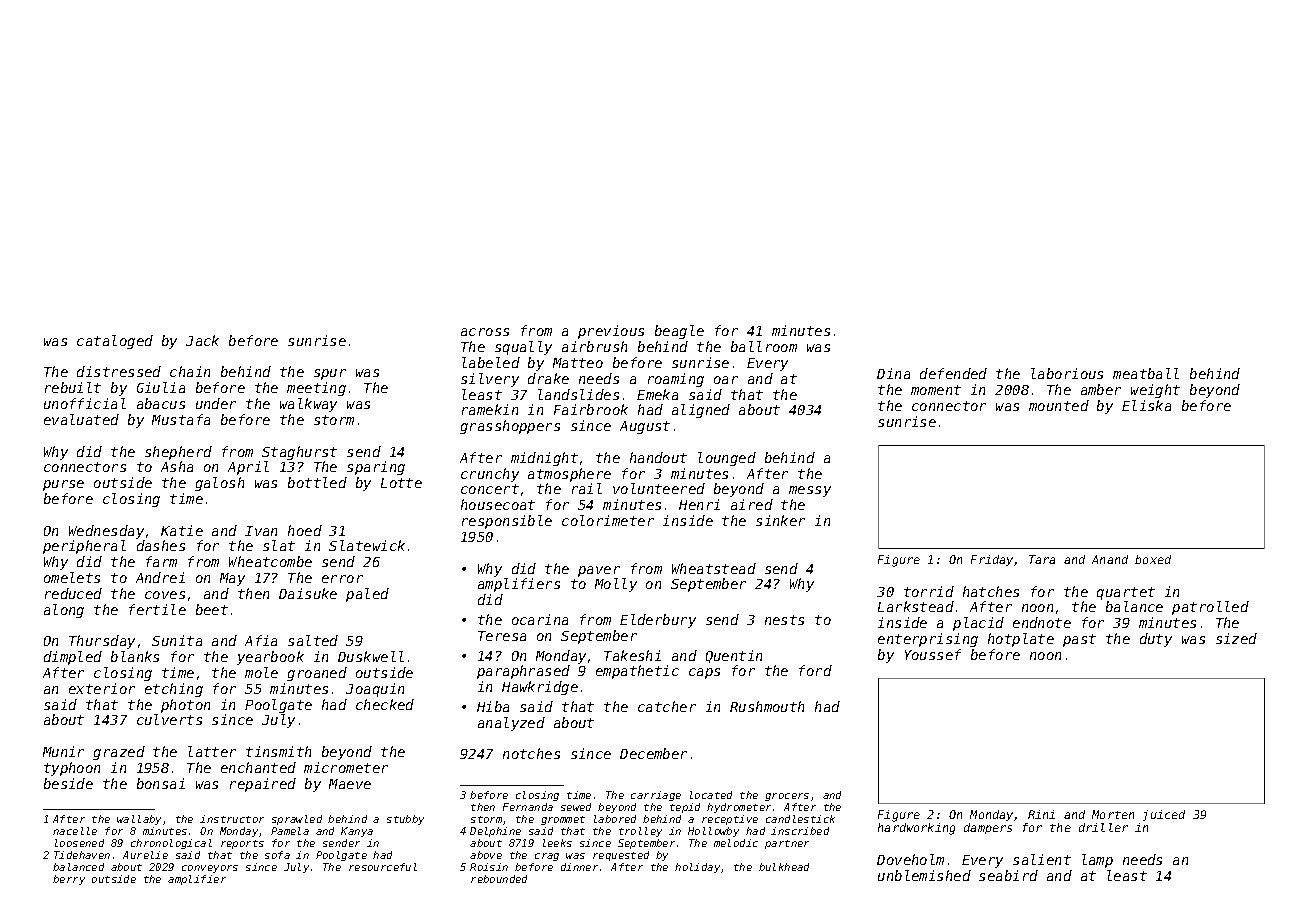  What do you see at coordinates (232, 819) in the document?
I see `instructor` at bounding box center [232, 819].
